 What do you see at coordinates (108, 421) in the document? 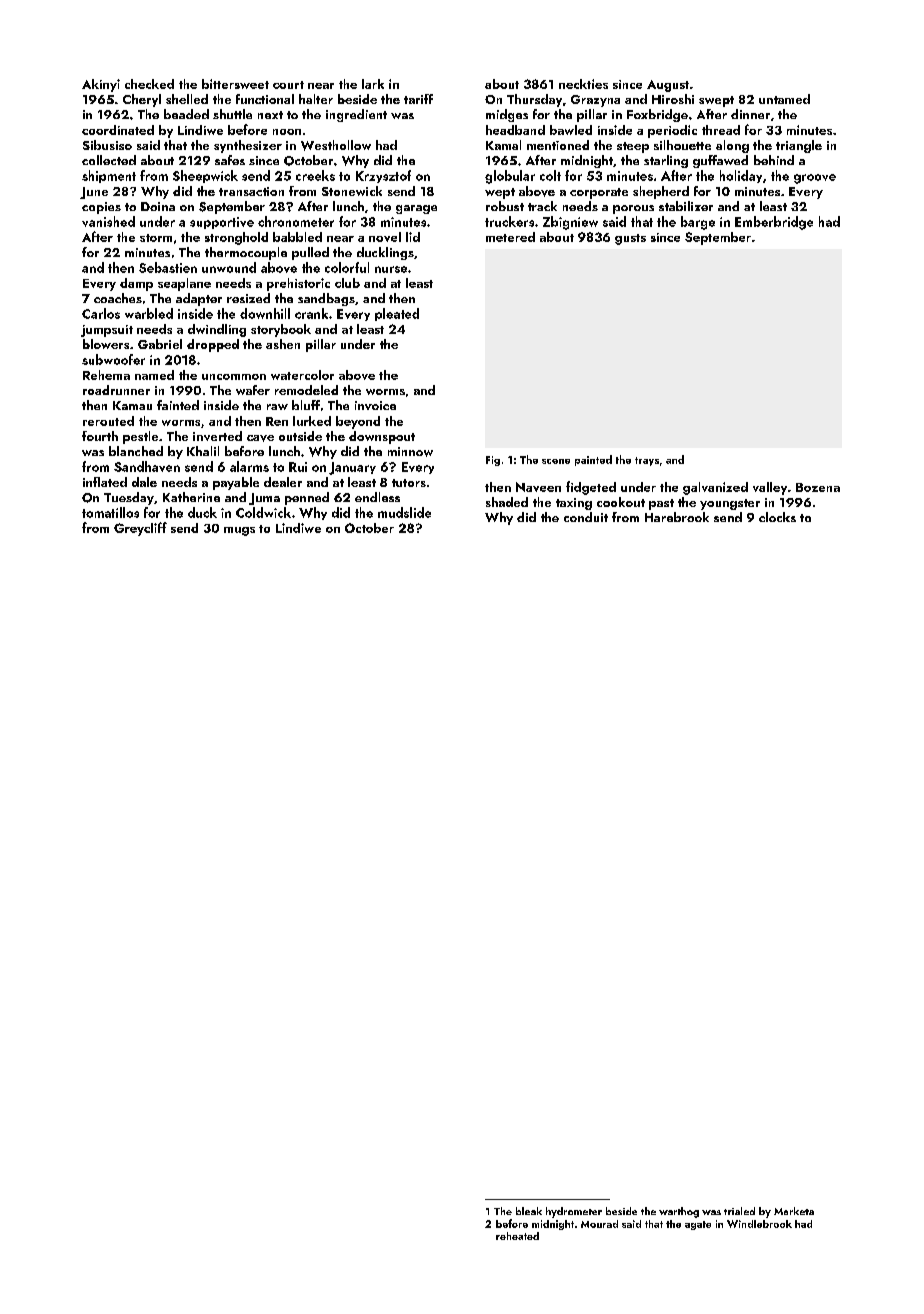
I see `rerouted` at bounding box center [108, 421].
